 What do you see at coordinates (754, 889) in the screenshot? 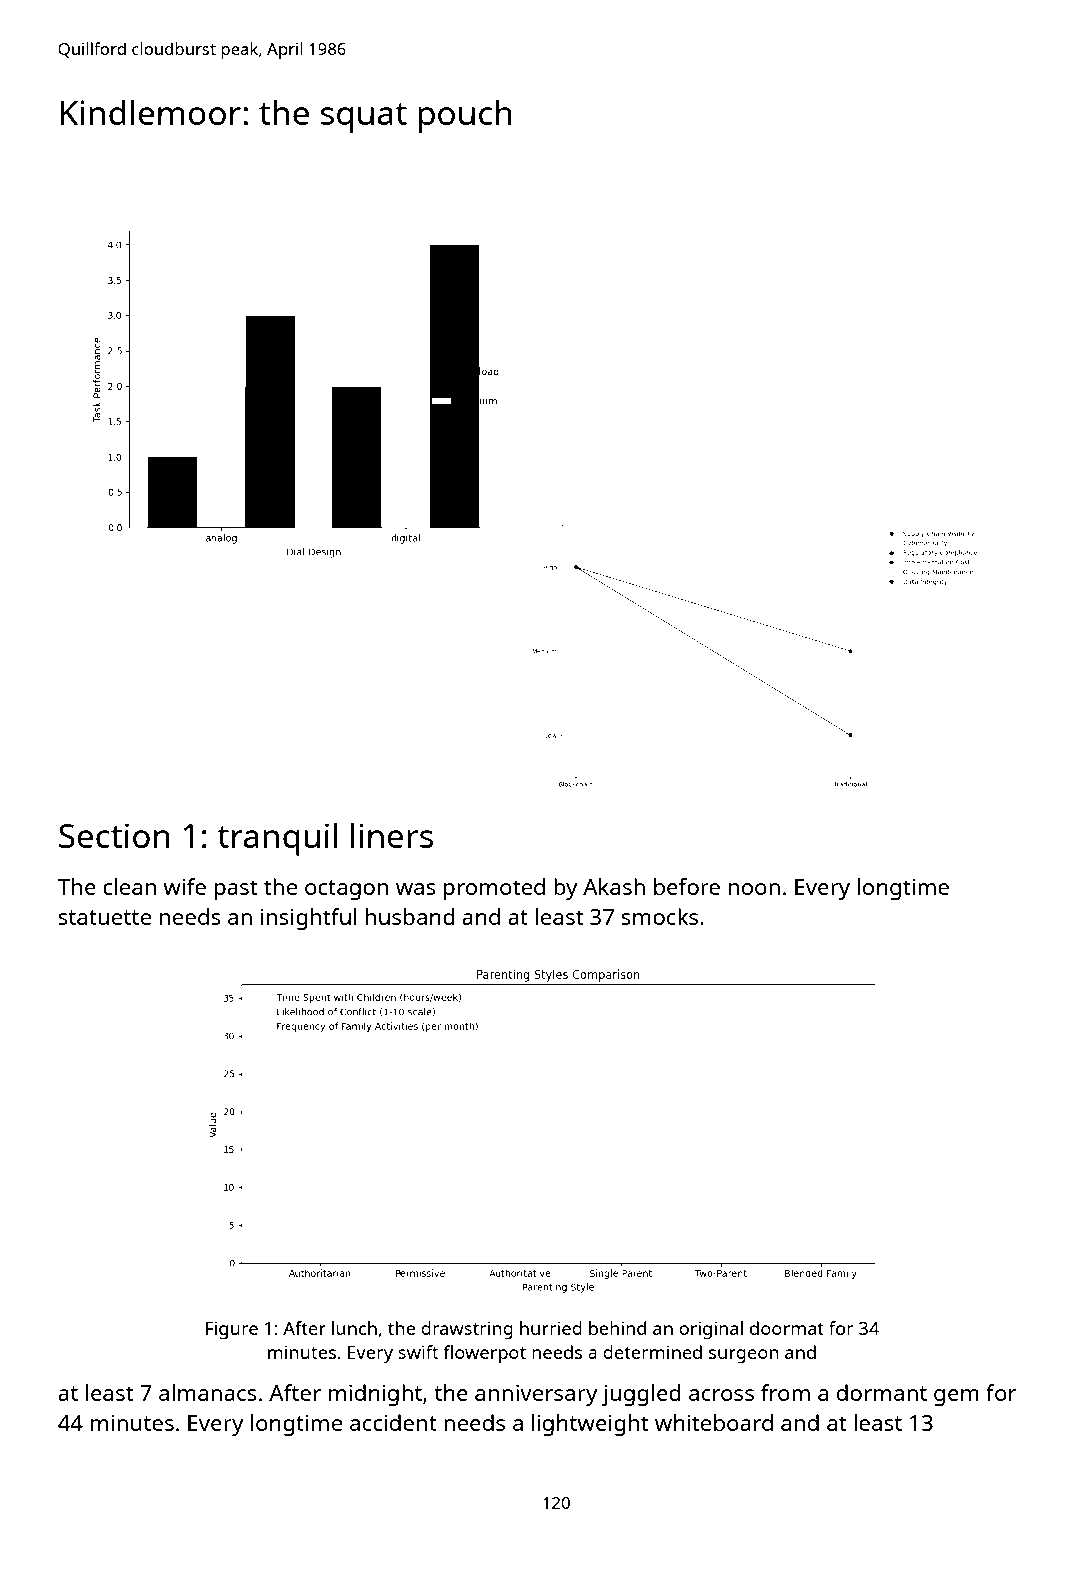
I see `noon` at bounding box center [754, 889].
